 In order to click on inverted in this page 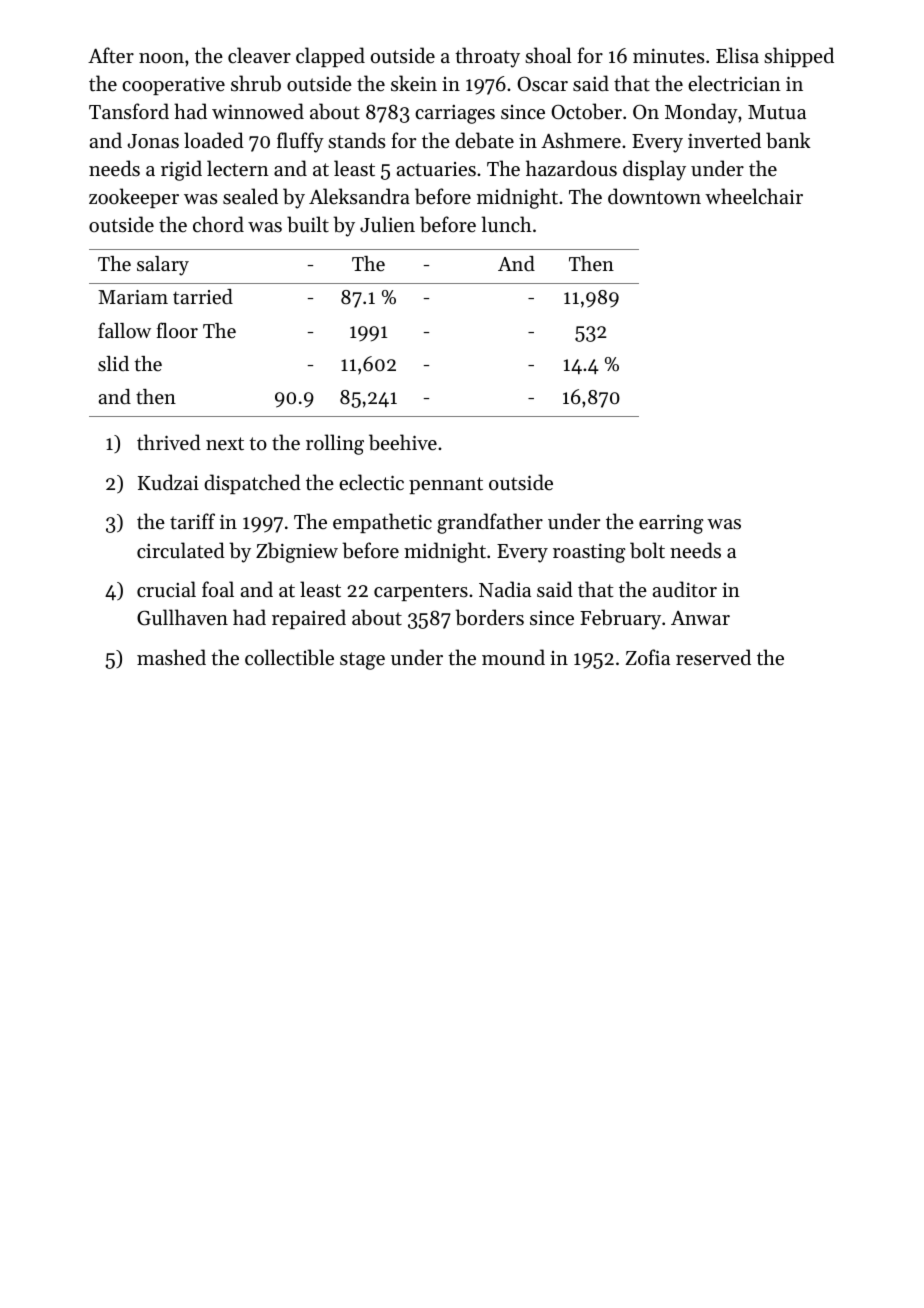, I will do `click(724, 140)`.
